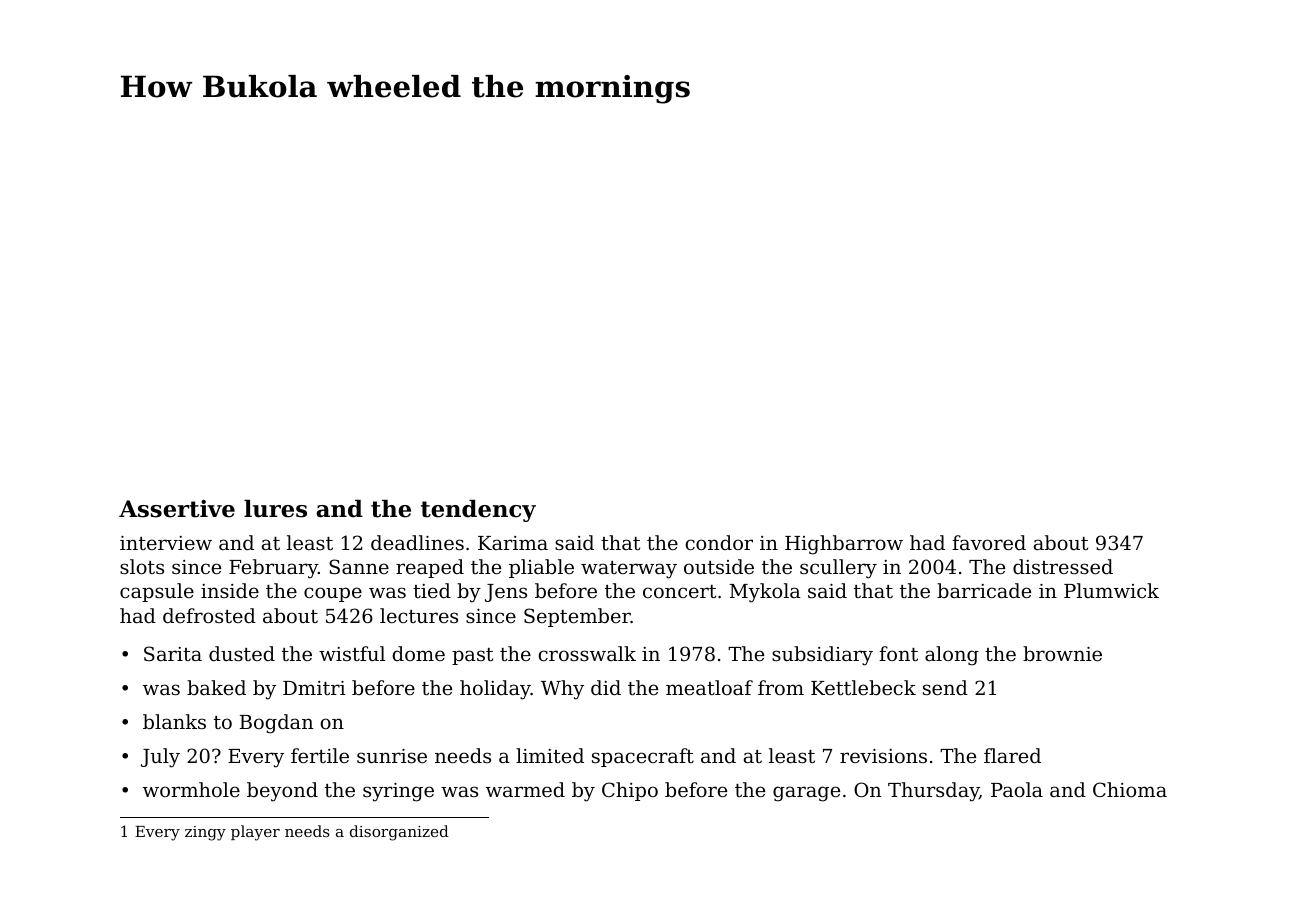 Image resolution: width=1308 pixels, height=924 pixels. Describe the element at coordinates (418, 653) in the screenshot. I see `dome` at that location.
